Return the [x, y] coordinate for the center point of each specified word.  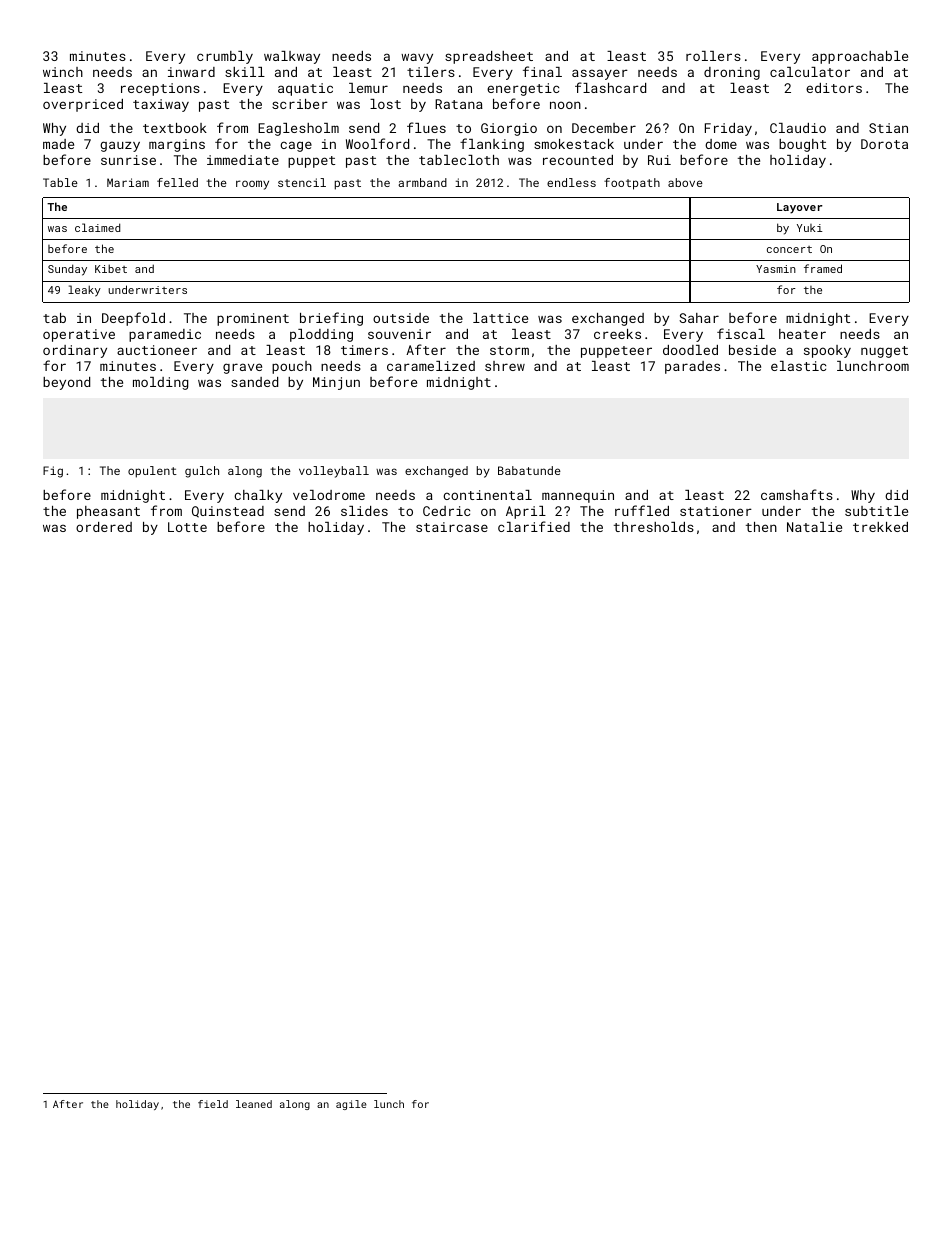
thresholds [654, 527]
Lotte [187, 527]
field [213, 1104]
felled [177, 182]
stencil [302, 182]
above [685, 182]
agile [351, 1105]
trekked [880, 527]
